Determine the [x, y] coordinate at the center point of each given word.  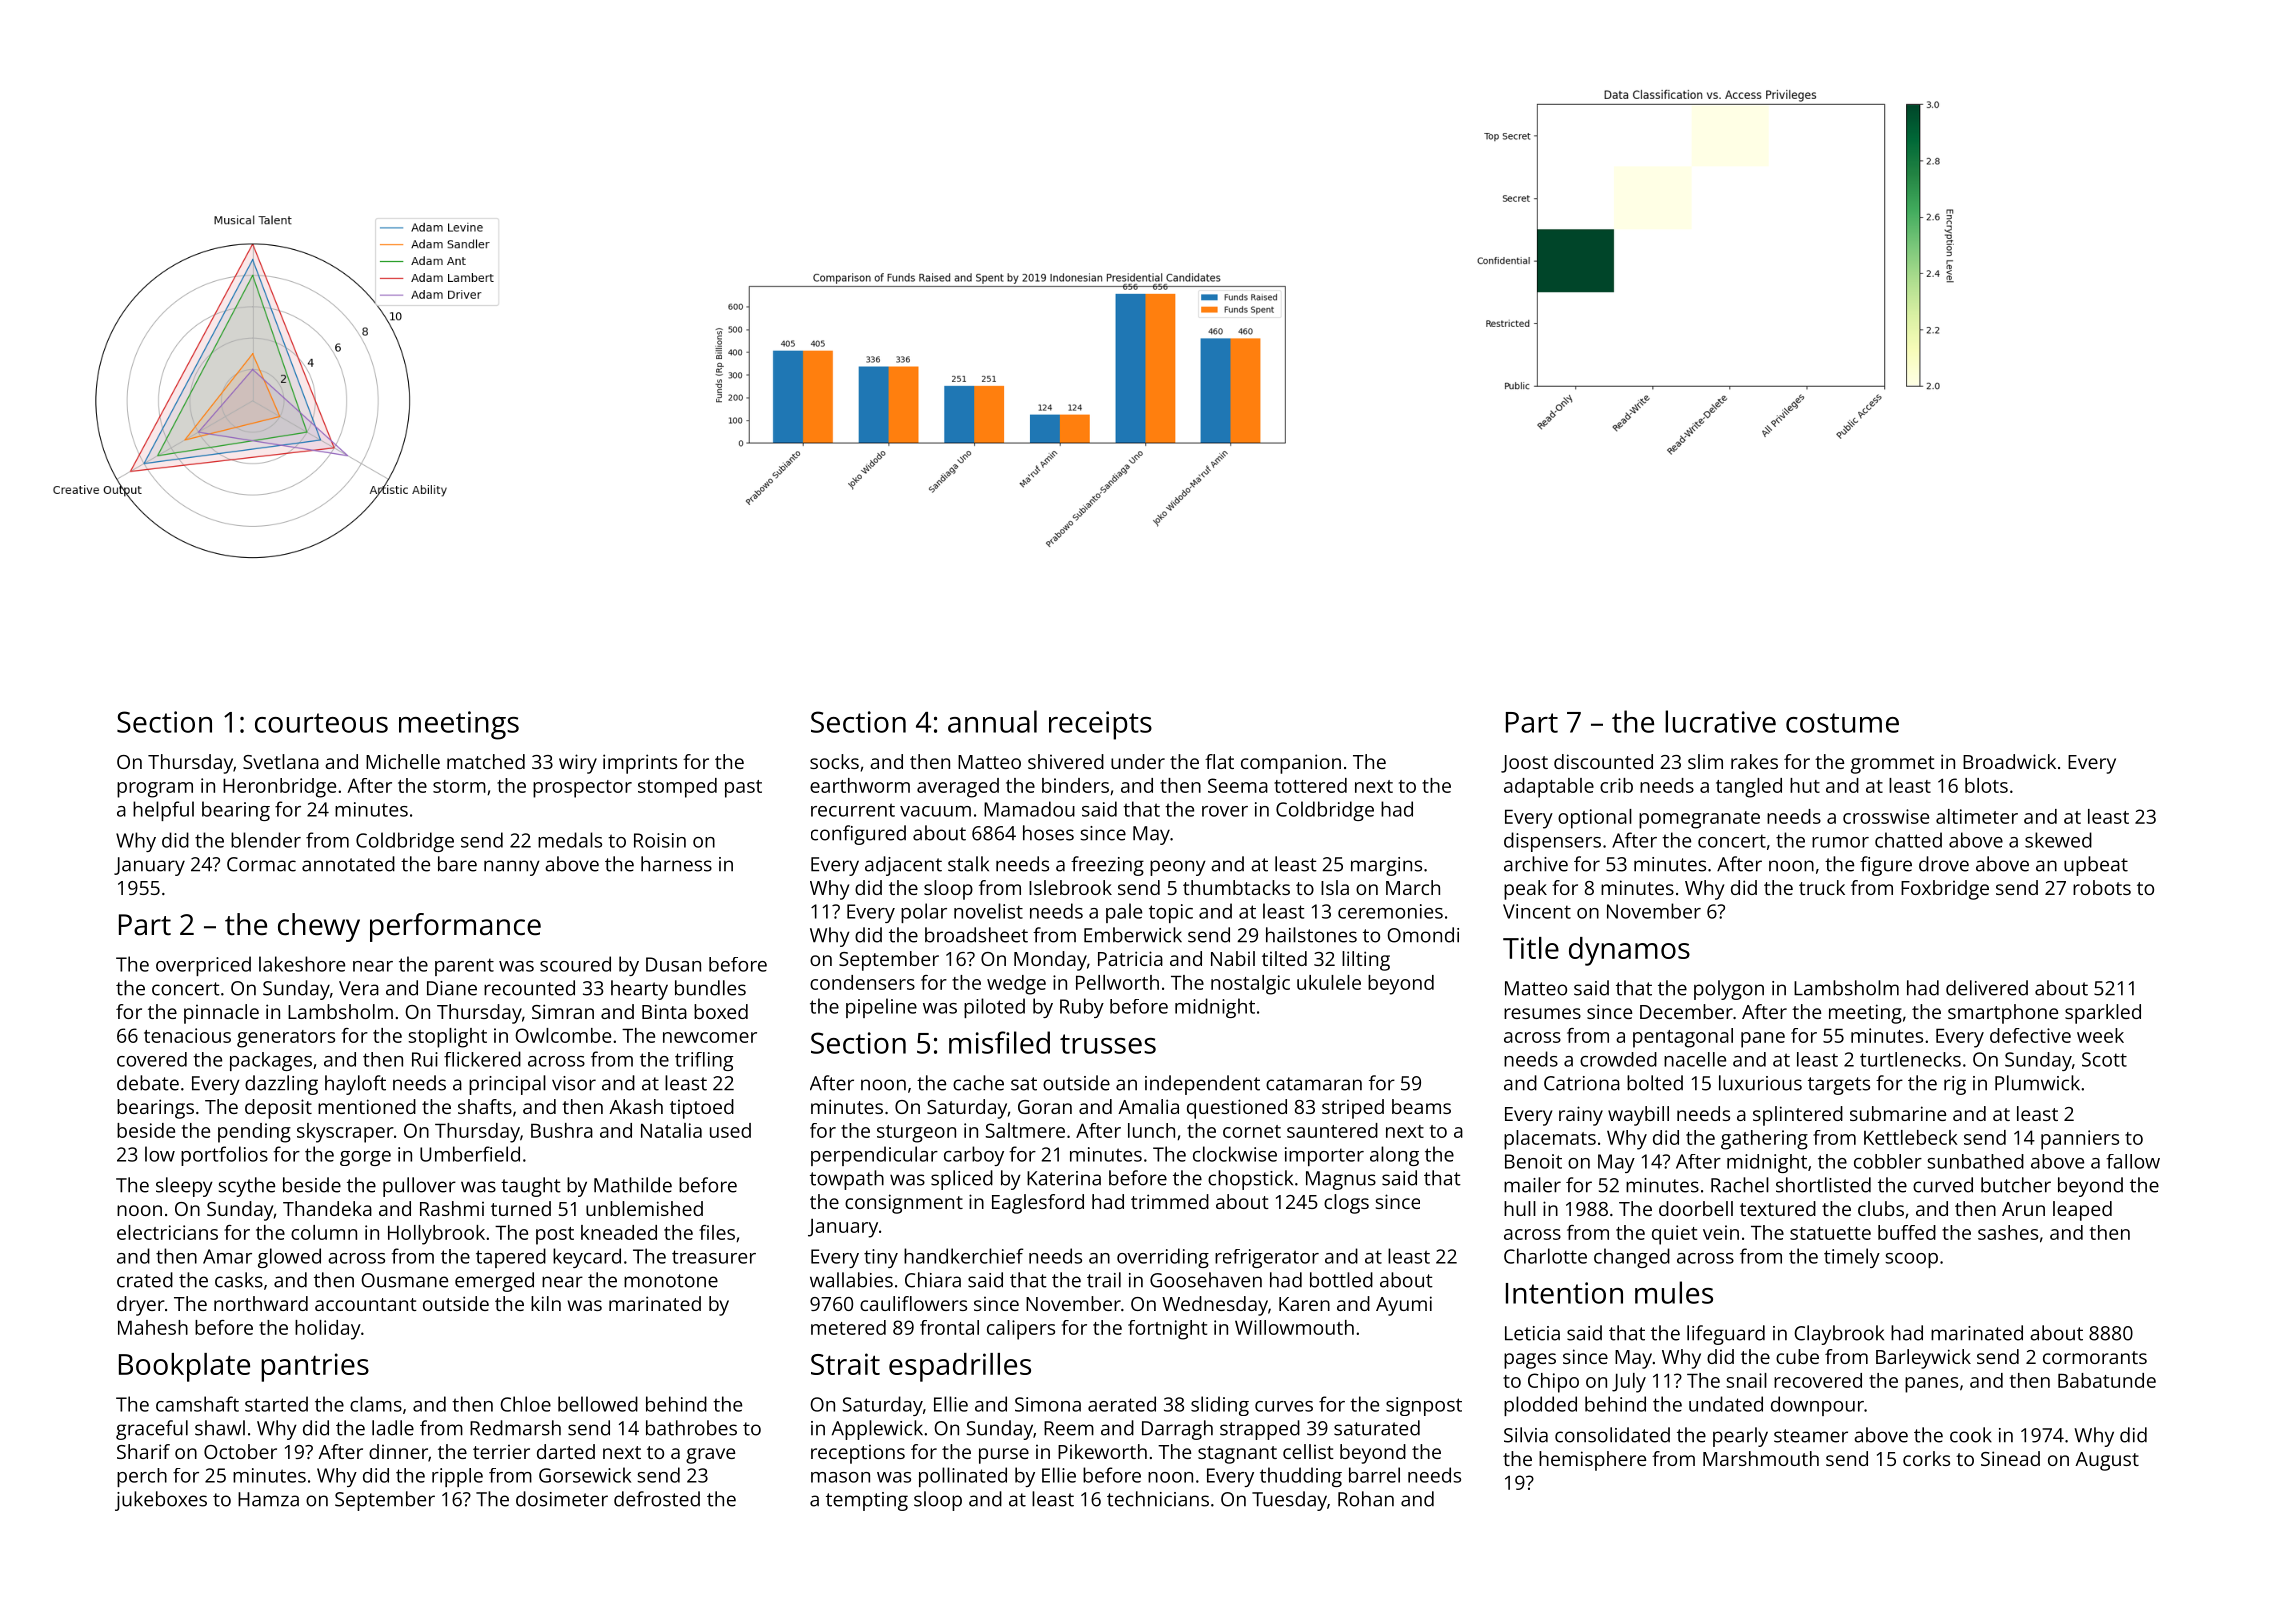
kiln [546, 1303]
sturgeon [916, 1134]
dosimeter [562, 1499]
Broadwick [2009, 761]
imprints [640, 764]
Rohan [1366, 1499]
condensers [862, 982]
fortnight [1167, 1330]
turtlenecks [1910, 1059]
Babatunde [2107, 1380]
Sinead [2010, 1458]
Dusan [673, 964]
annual [992, 721]
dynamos [1629, 951]
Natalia [671, 1130]
